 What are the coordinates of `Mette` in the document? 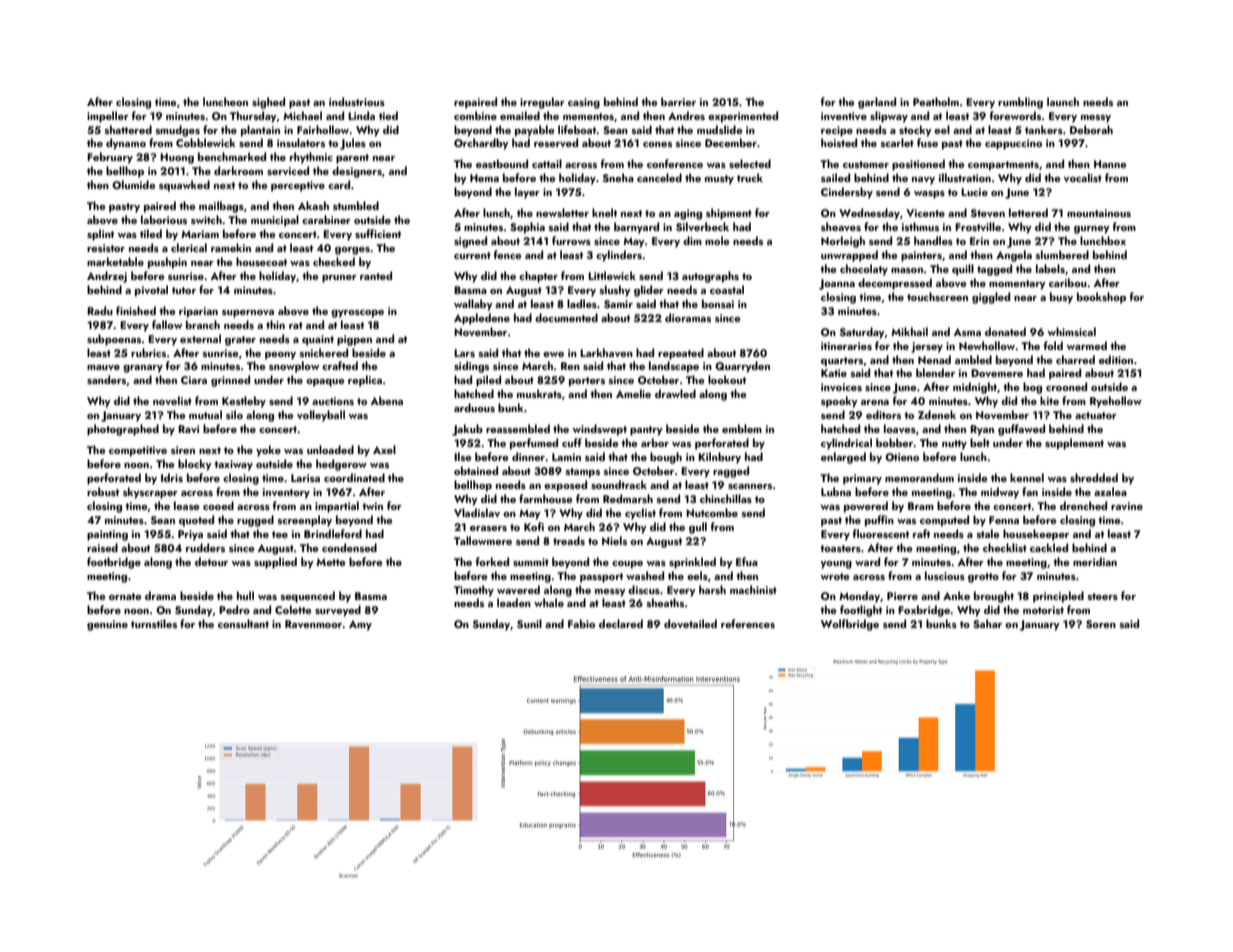 It's located at (330, 562).
